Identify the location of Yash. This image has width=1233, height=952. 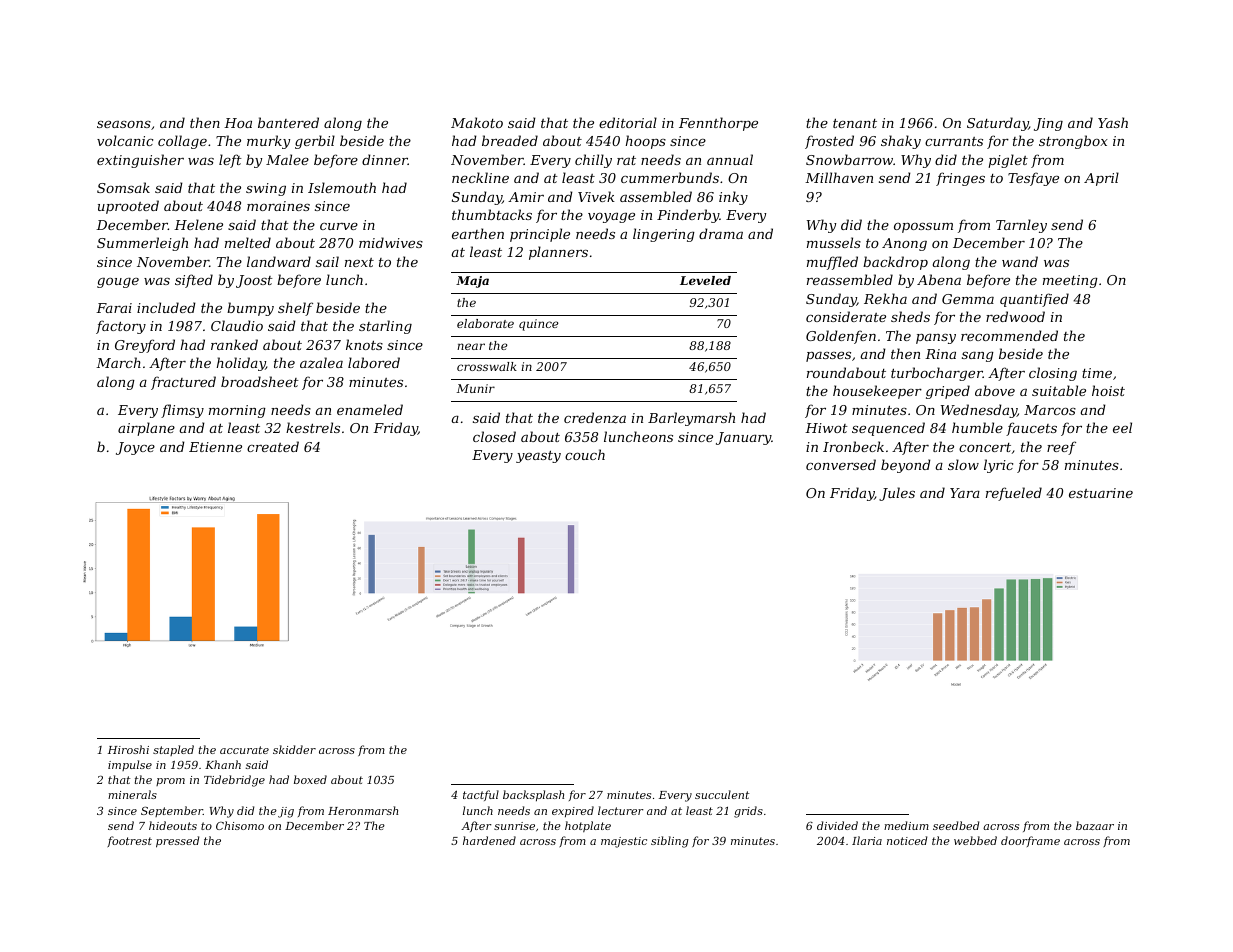
(1113, 122).
